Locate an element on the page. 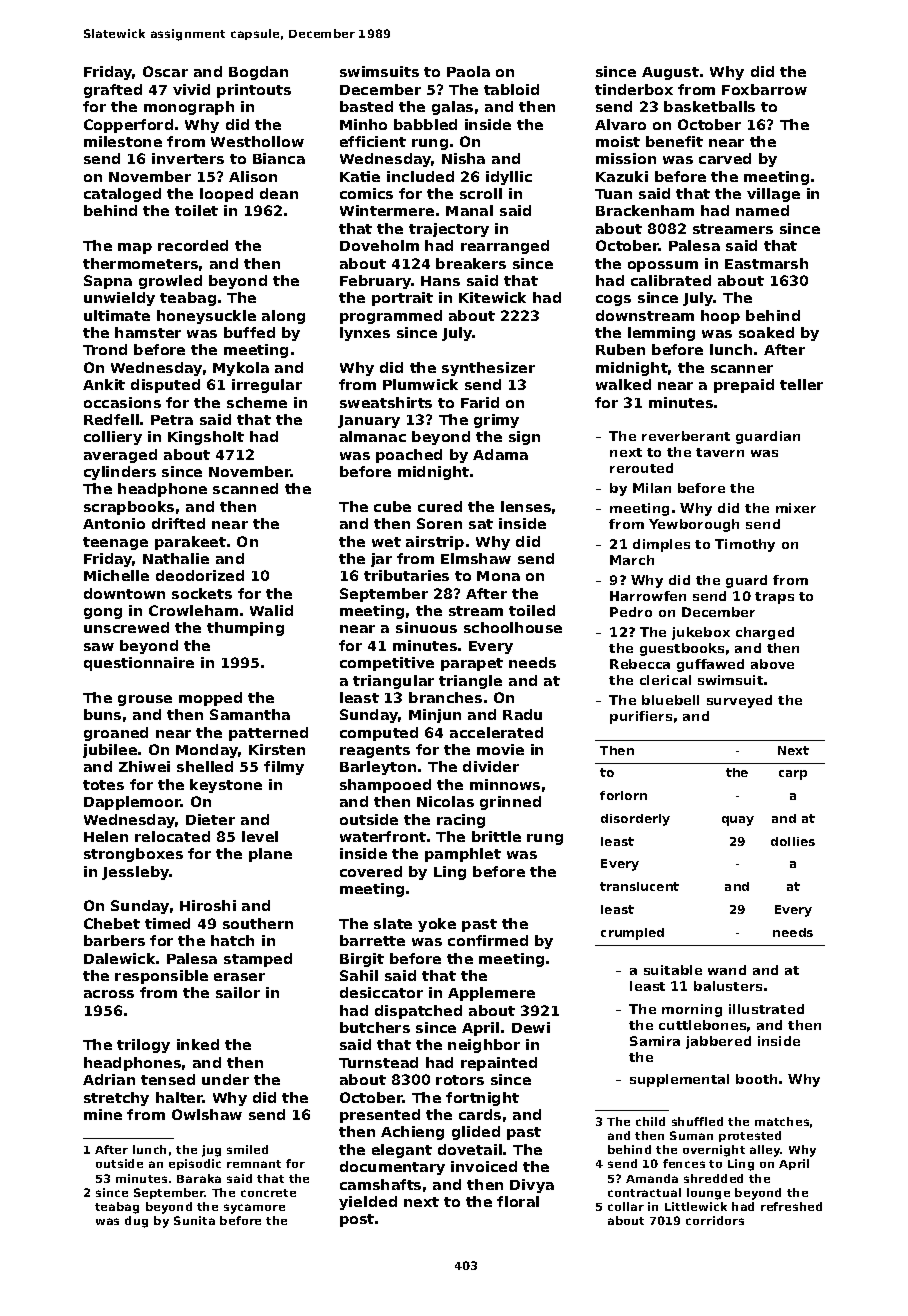 The width and height of the document is (908, 1316). Eastmarsh is located at coordinates (766, 263).
